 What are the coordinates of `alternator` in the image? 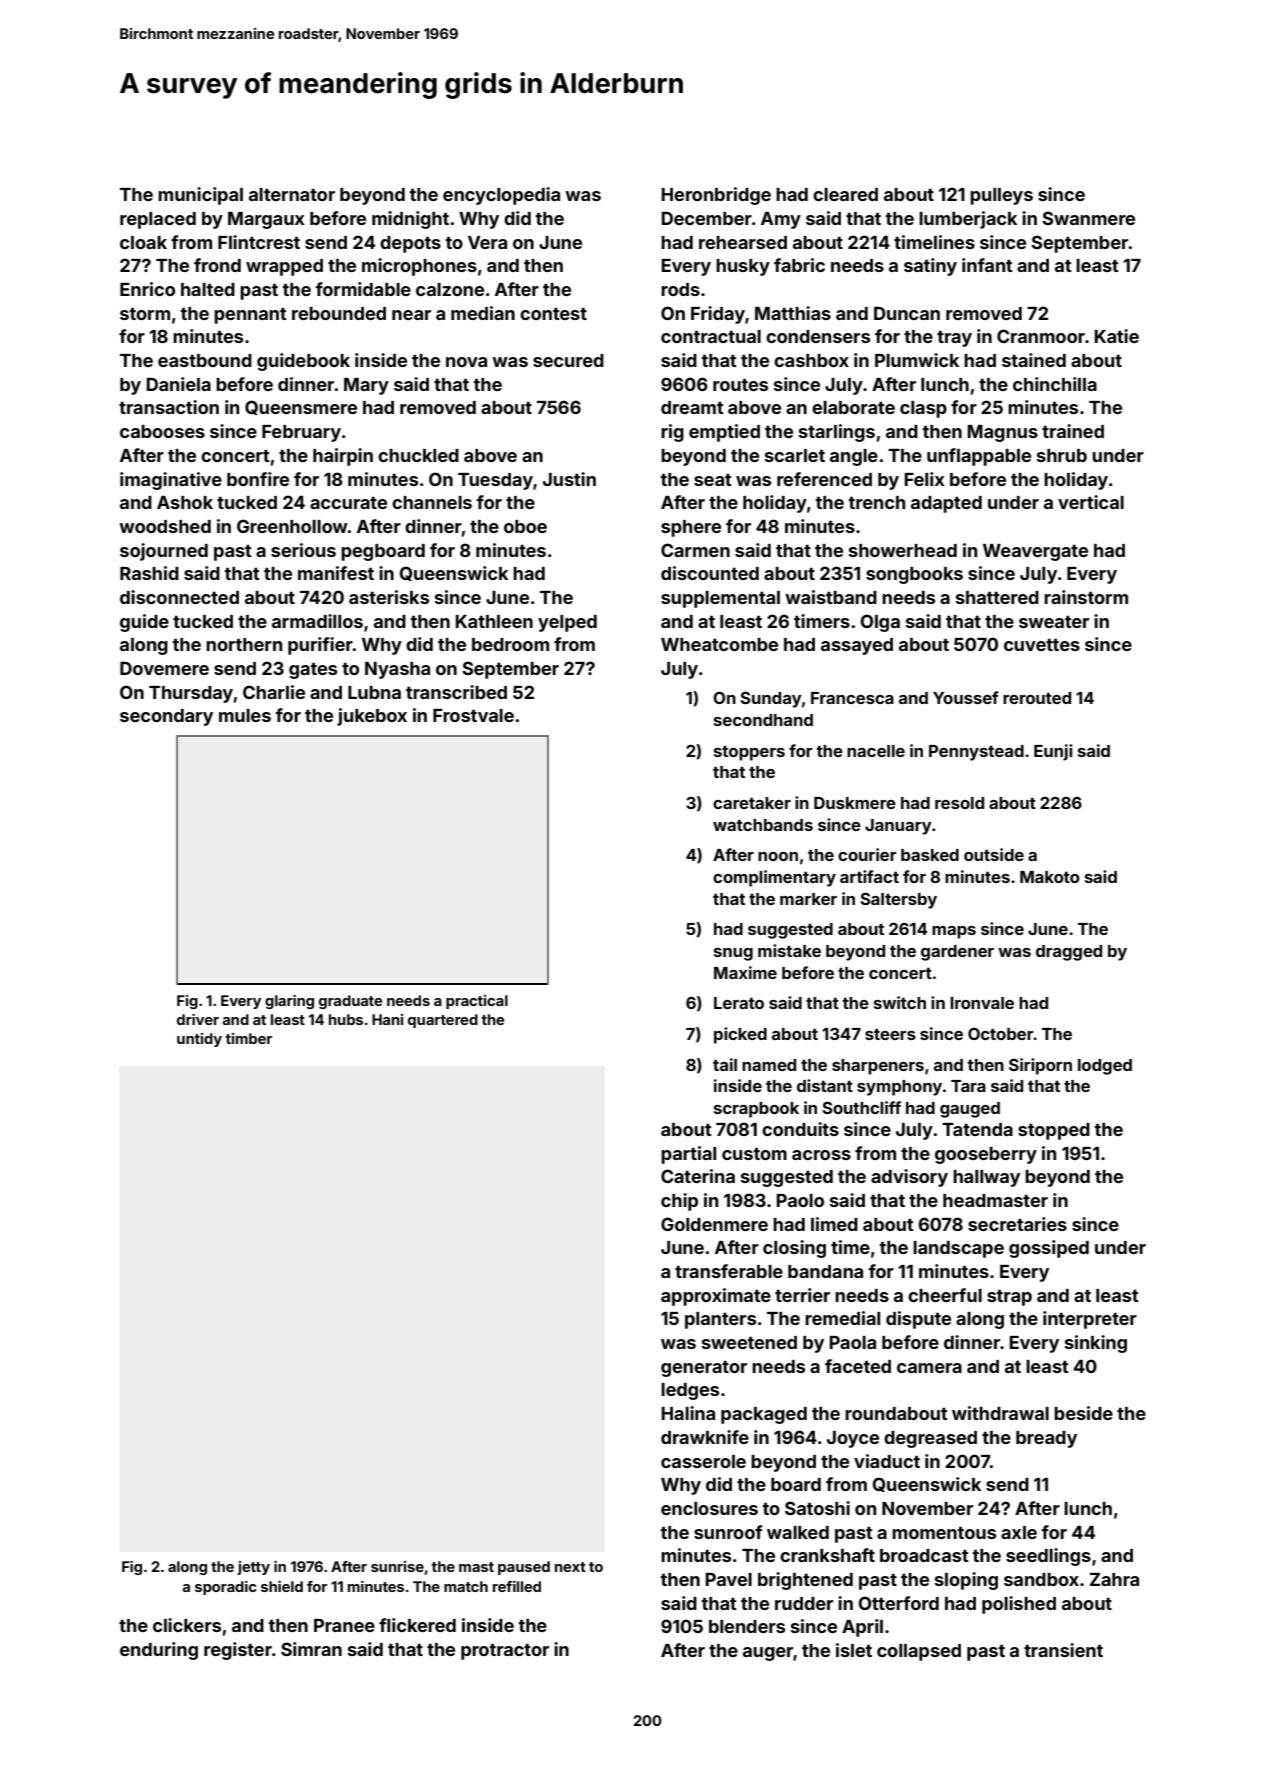 It's located at (292, 194).
